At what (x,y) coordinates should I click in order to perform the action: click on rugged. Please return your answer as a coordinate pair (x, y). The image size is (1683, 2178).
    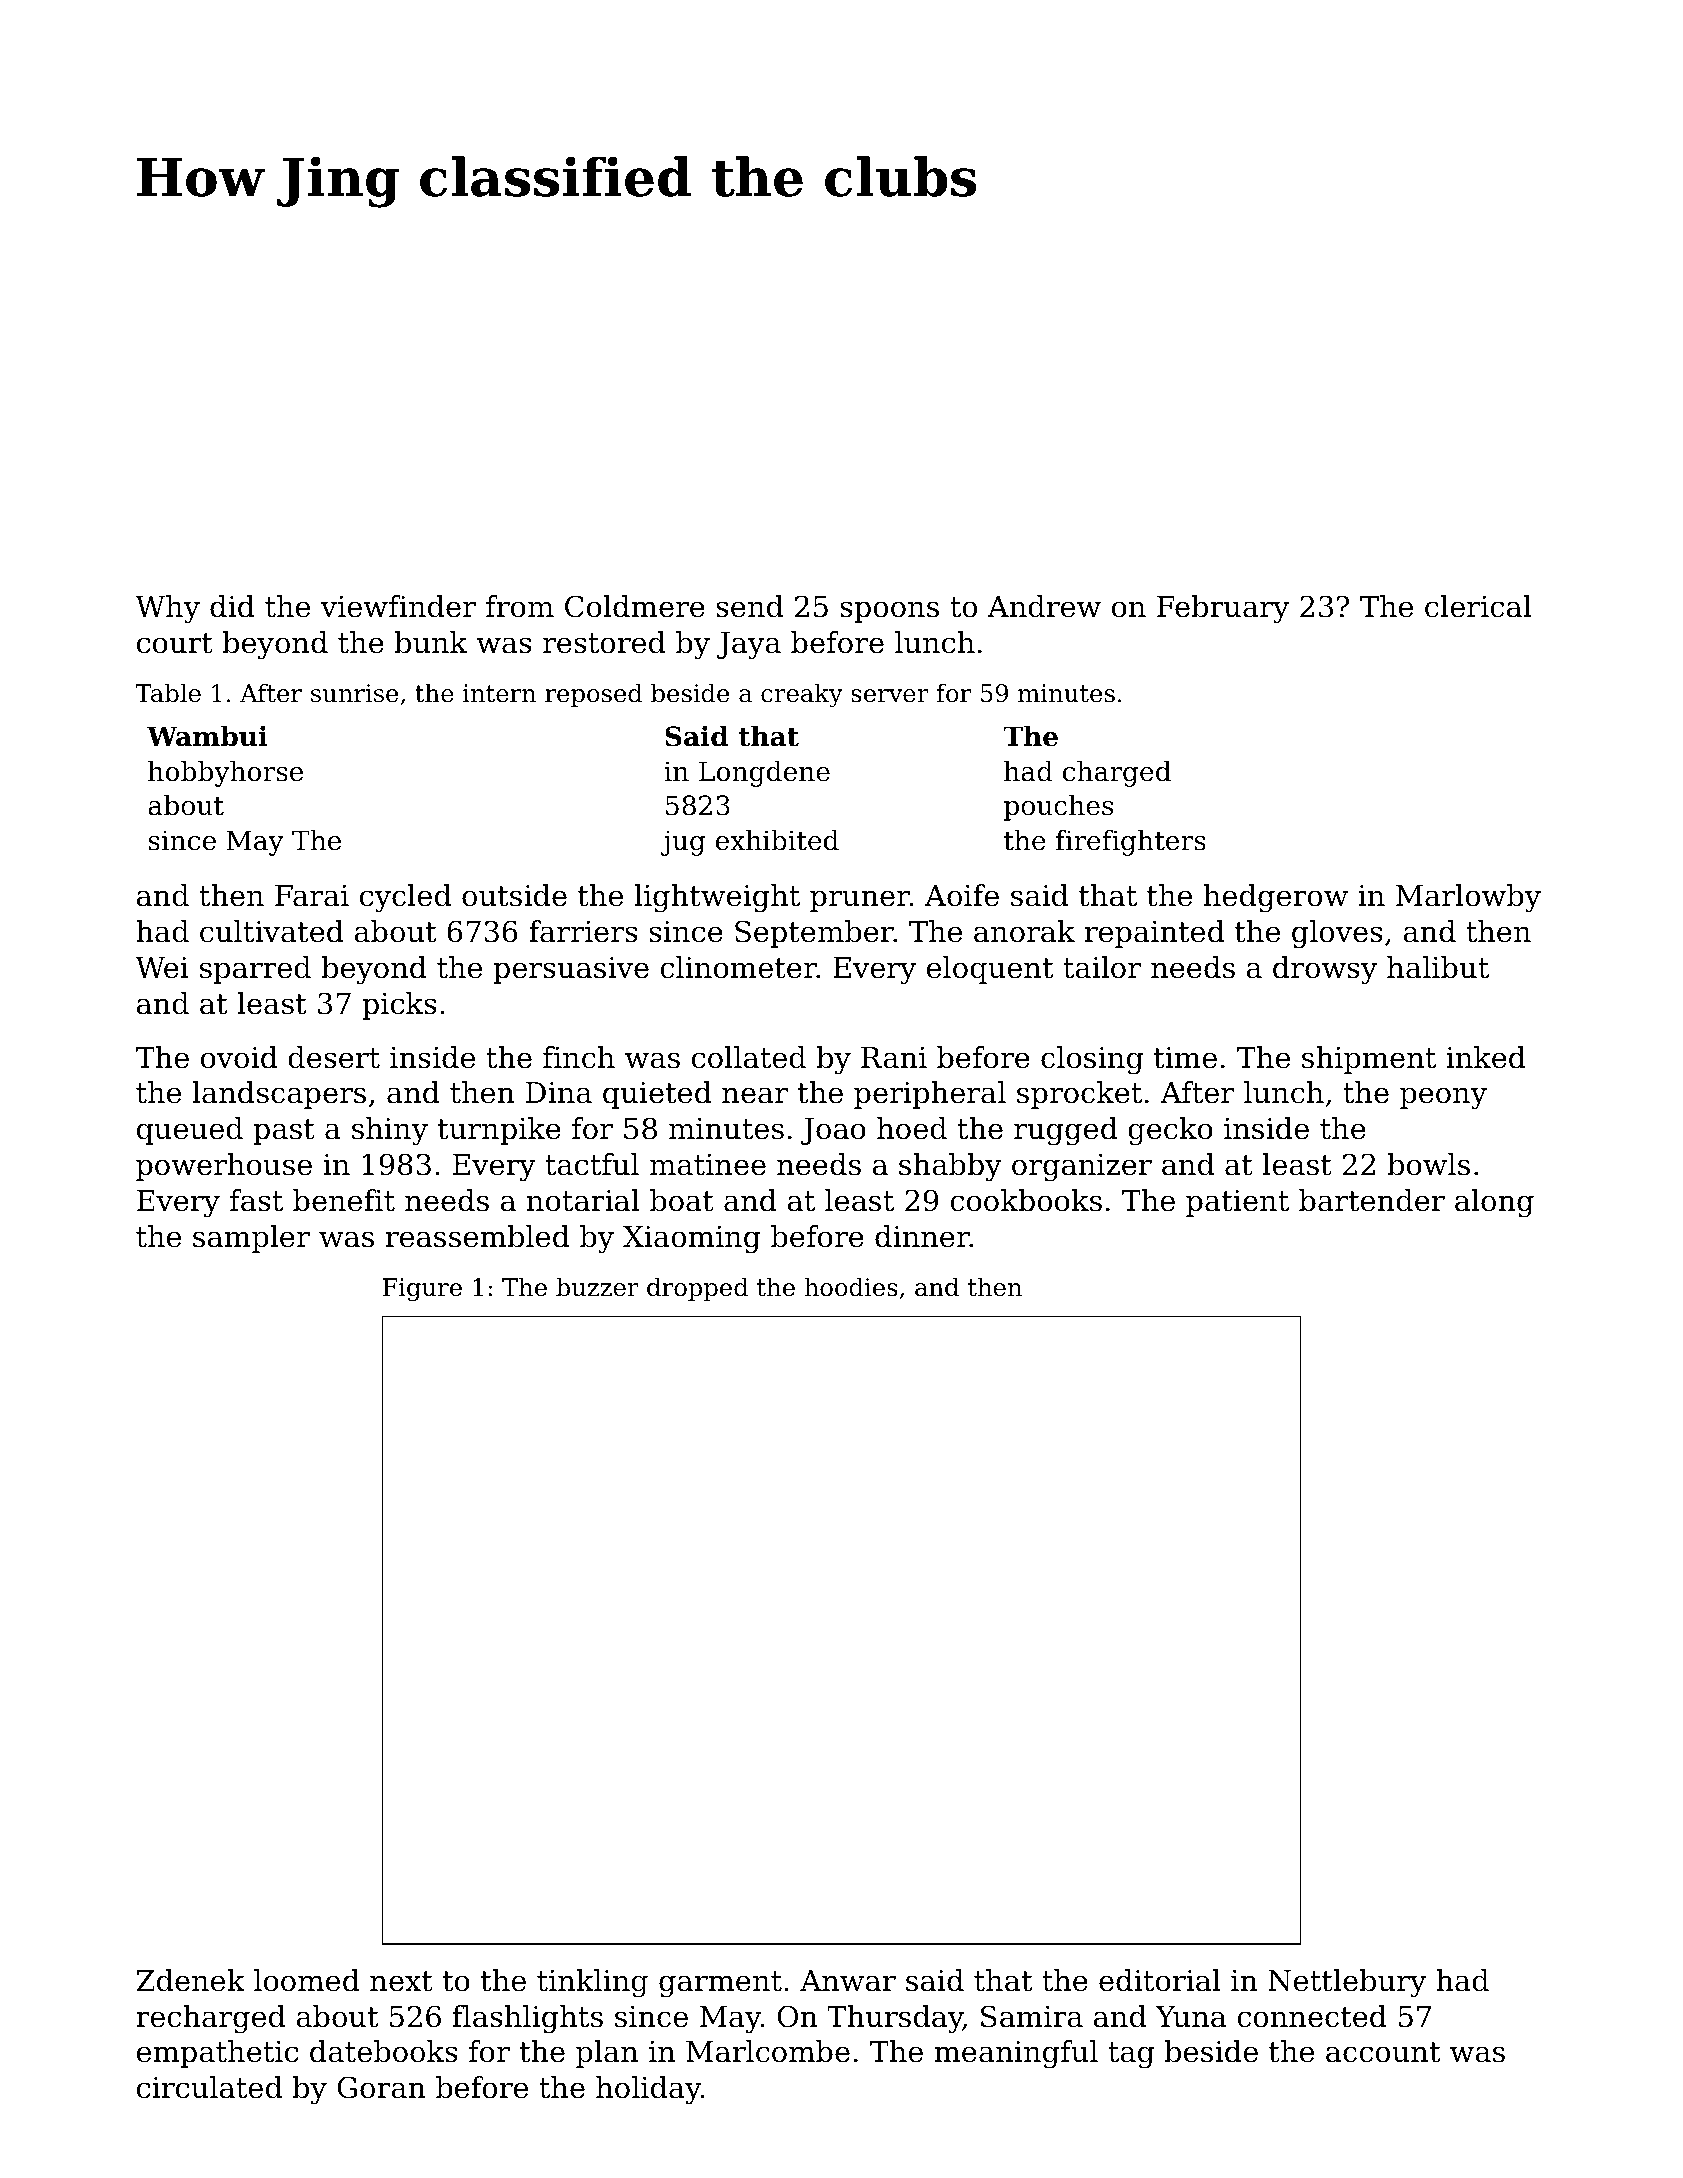
    Looking at the image, I should click on (1066, 1131).
